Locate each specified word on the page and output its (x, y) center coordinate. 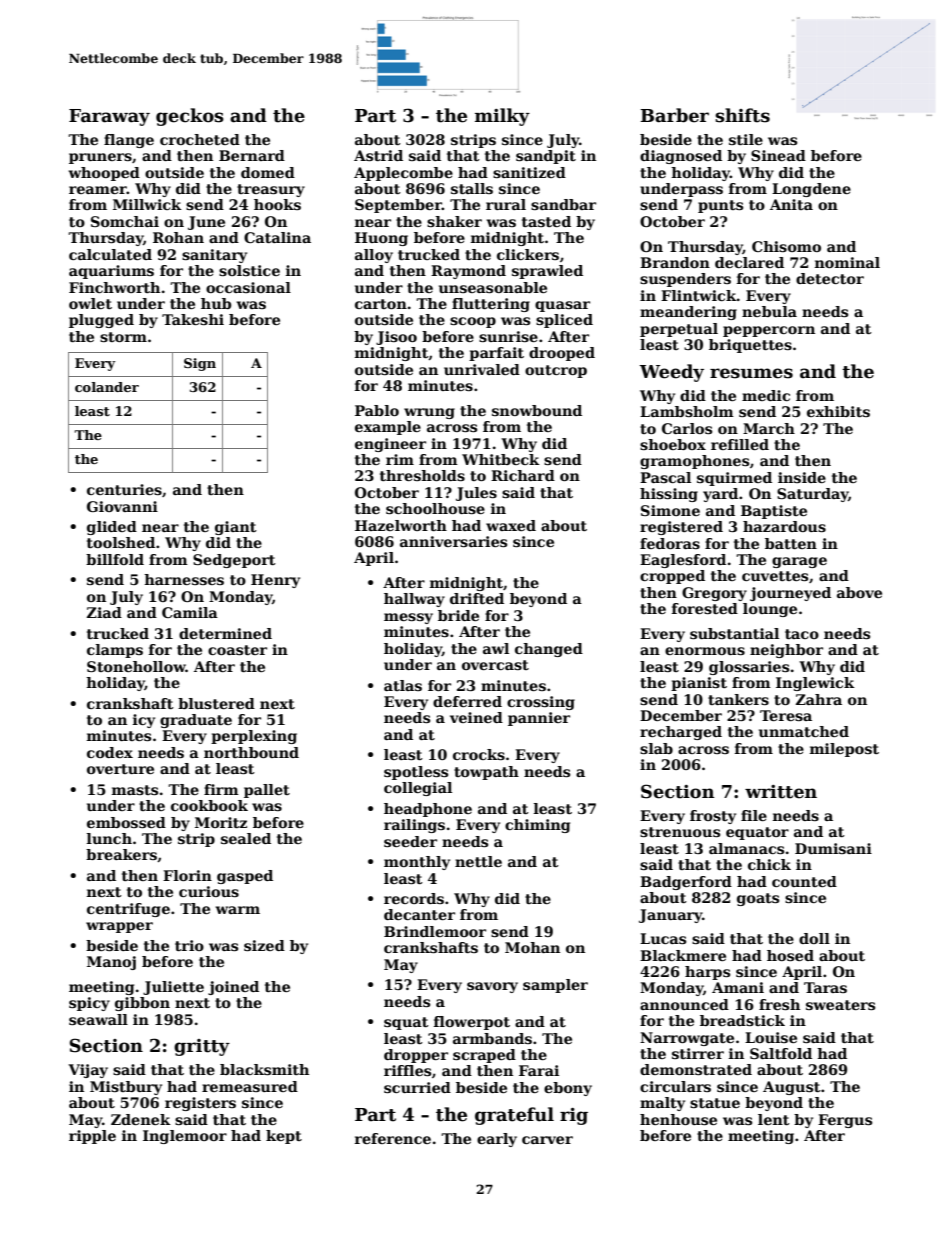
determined (225, 633)
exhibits (838, 411)
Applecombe (403, 174)
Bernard (252, 155)
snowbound (537, 410)
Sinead (778, 155)
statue (715, 1103)
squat (406, 1023)
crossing (541, 703)
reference (393, 1138)
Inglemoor (185, 1137)
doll (814, 938)
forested (705, 608)
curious (209, 891)
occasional (248, 287)
